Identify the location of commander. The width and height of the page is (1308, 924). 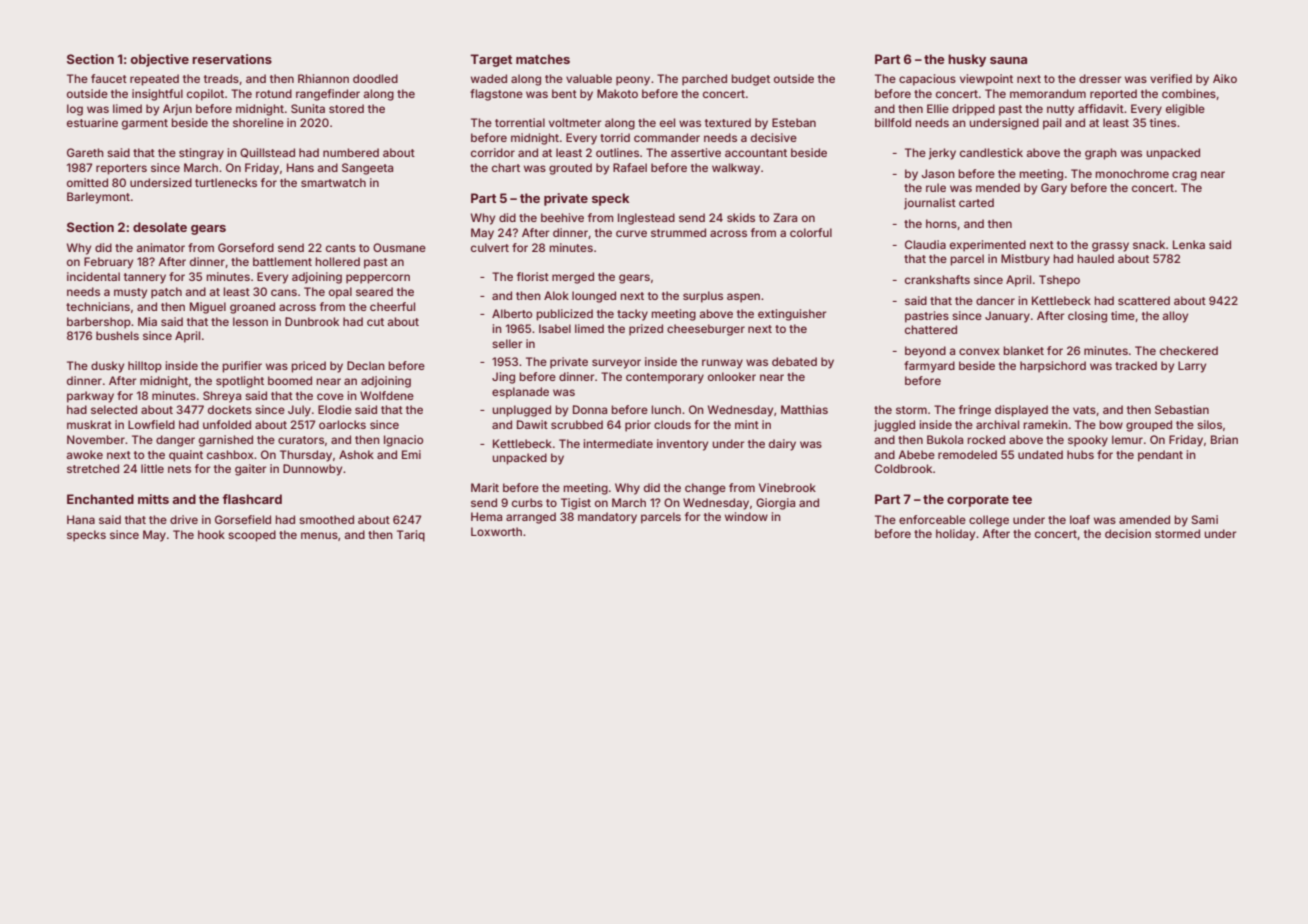
(667, 137).
